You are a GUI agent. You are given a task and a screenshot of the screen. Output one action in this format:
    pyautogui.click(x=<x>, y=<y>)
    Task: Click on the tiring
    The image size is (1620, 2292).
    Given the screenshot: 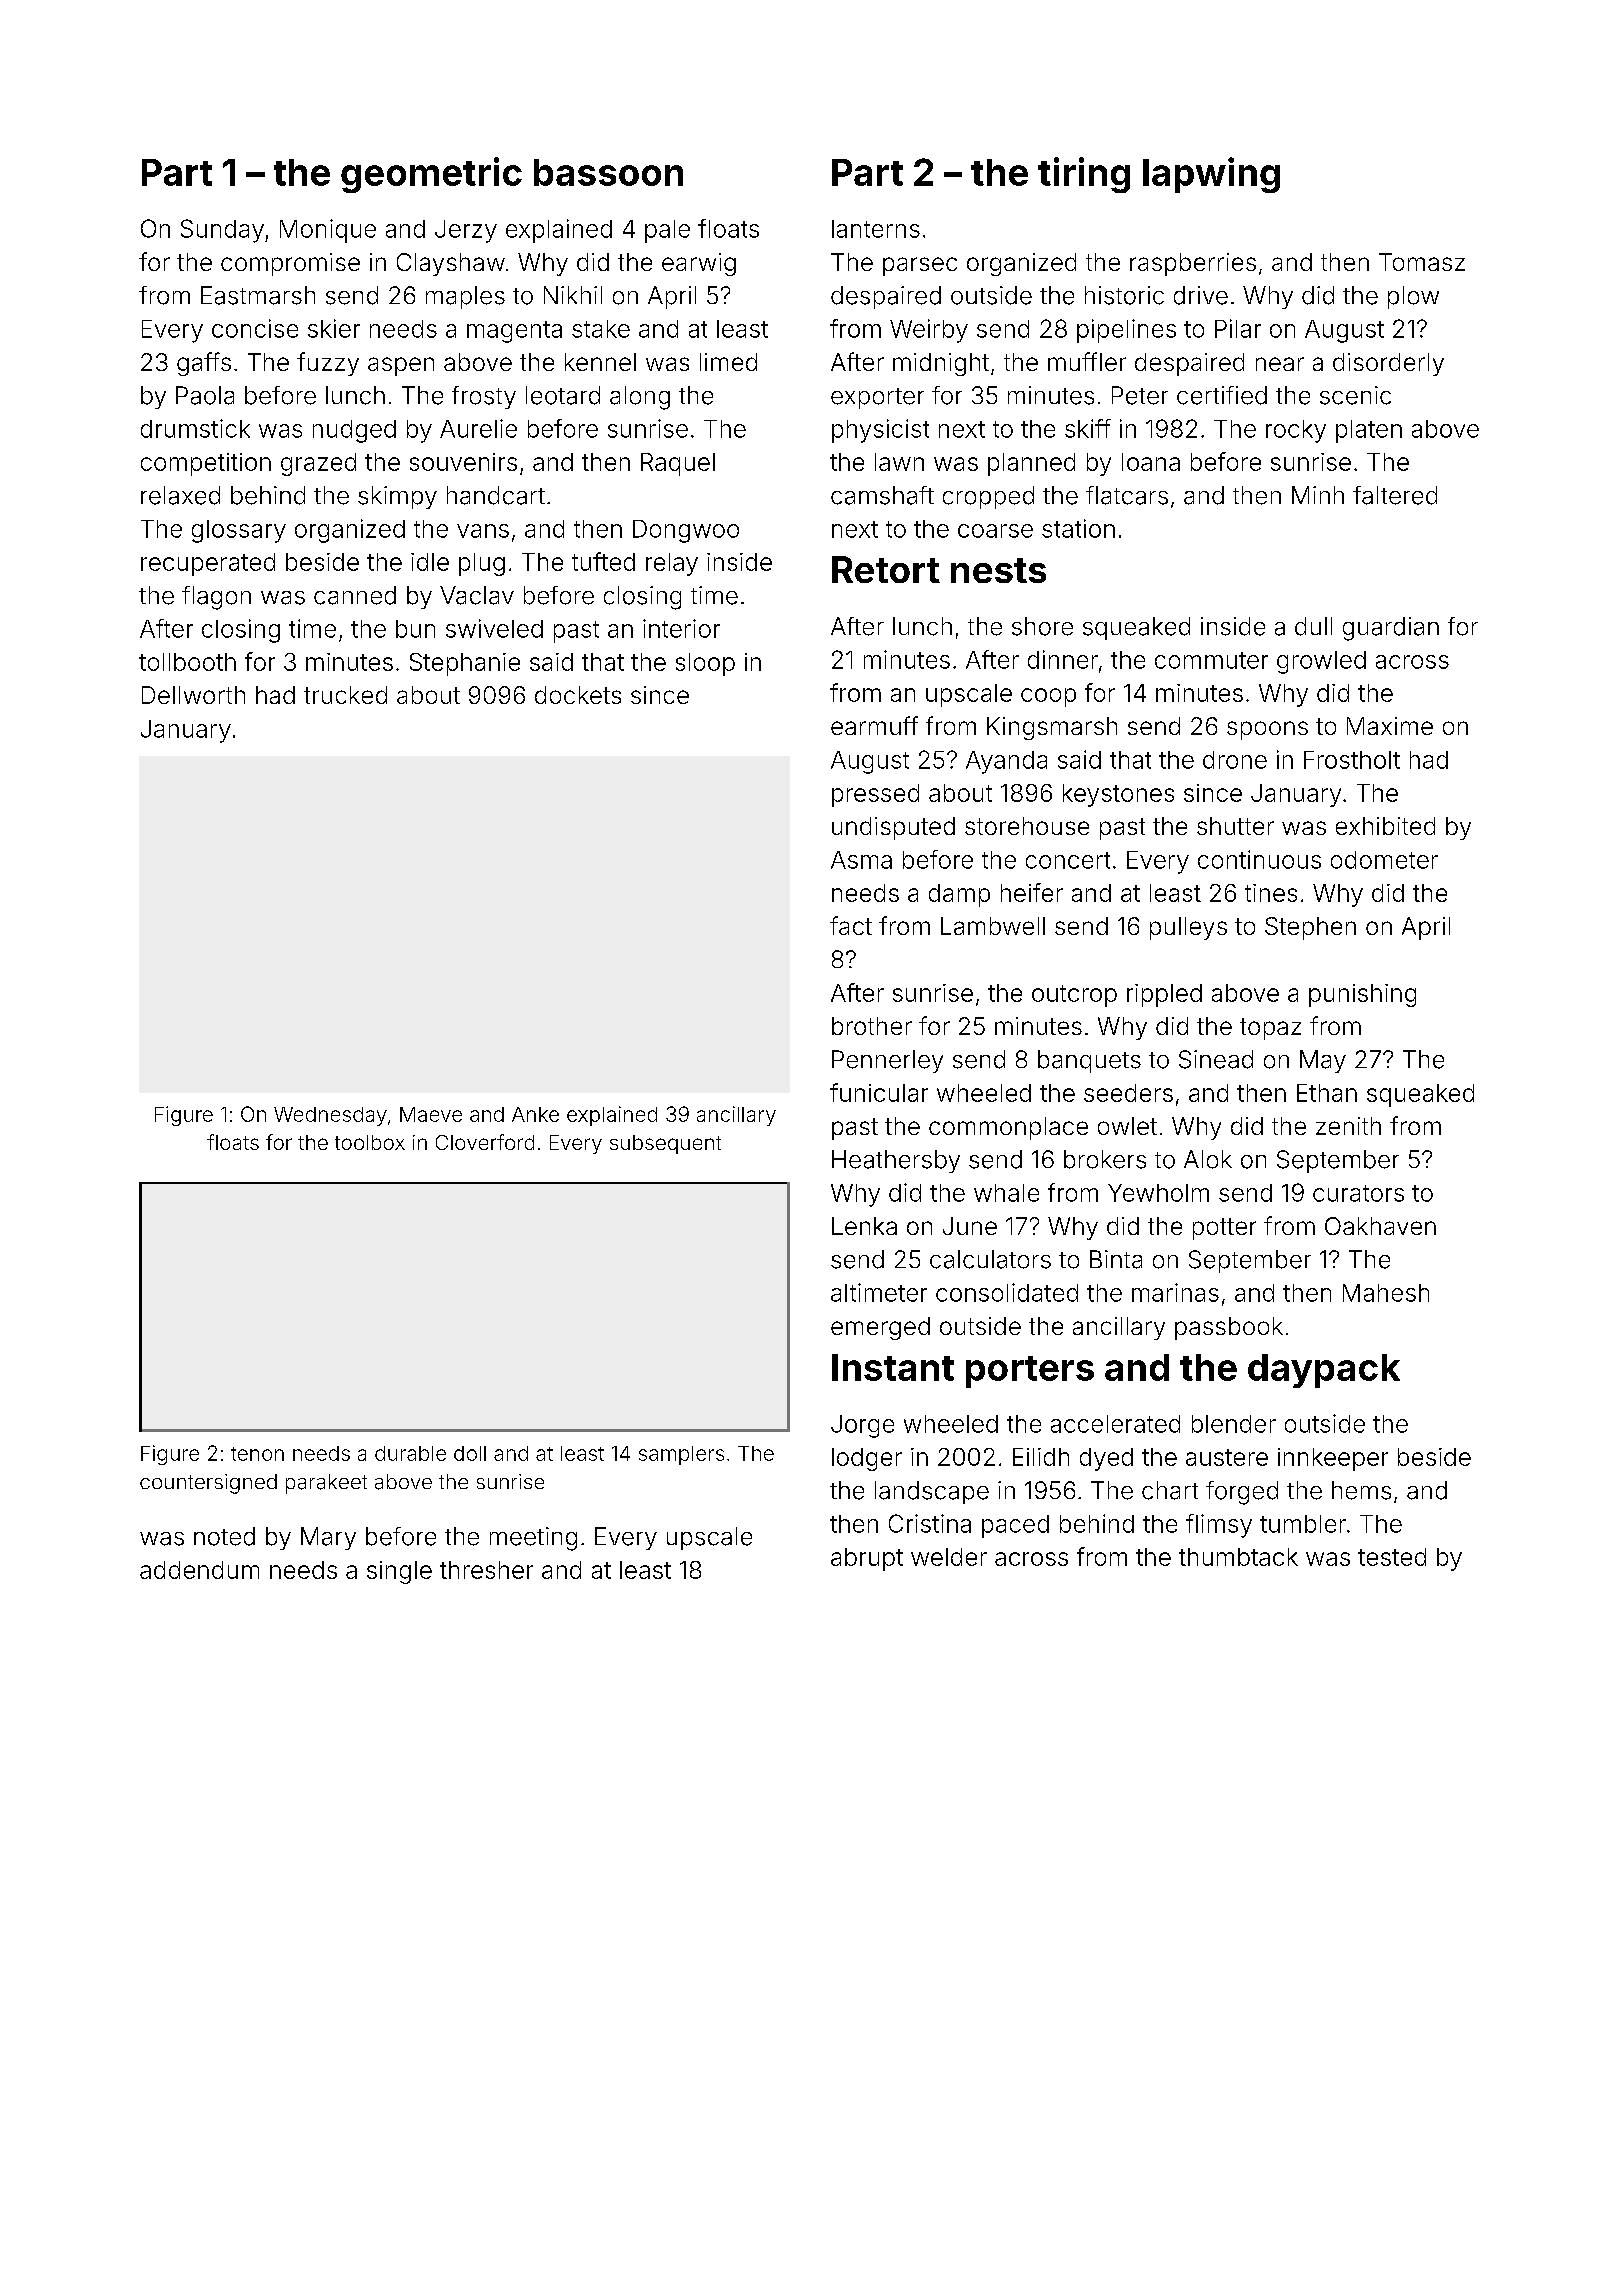 What is the action you would take?
    pyautogui.click(x=1084, y=175)
